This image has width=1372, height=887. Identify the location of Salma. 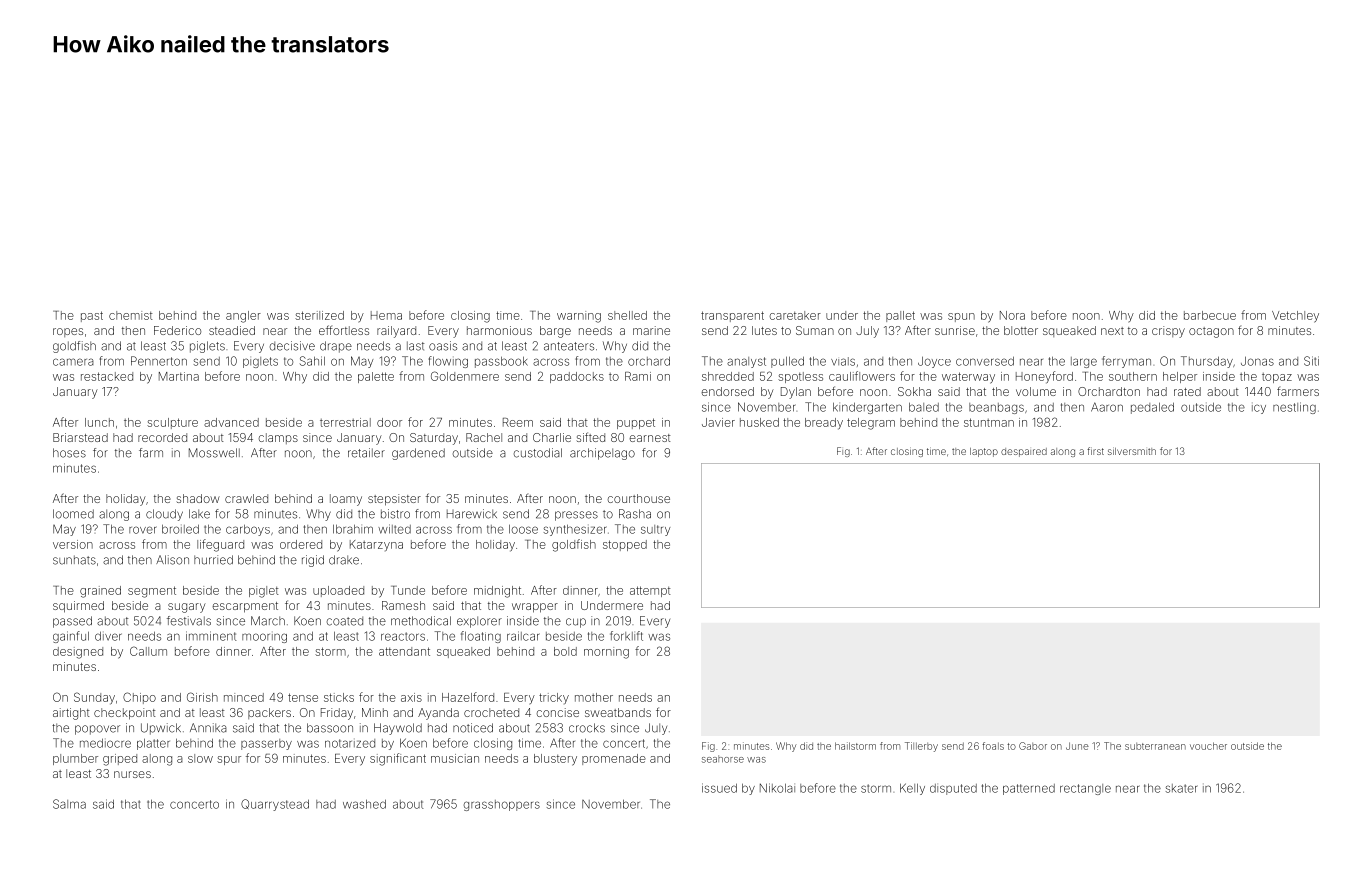
(69, 804).
